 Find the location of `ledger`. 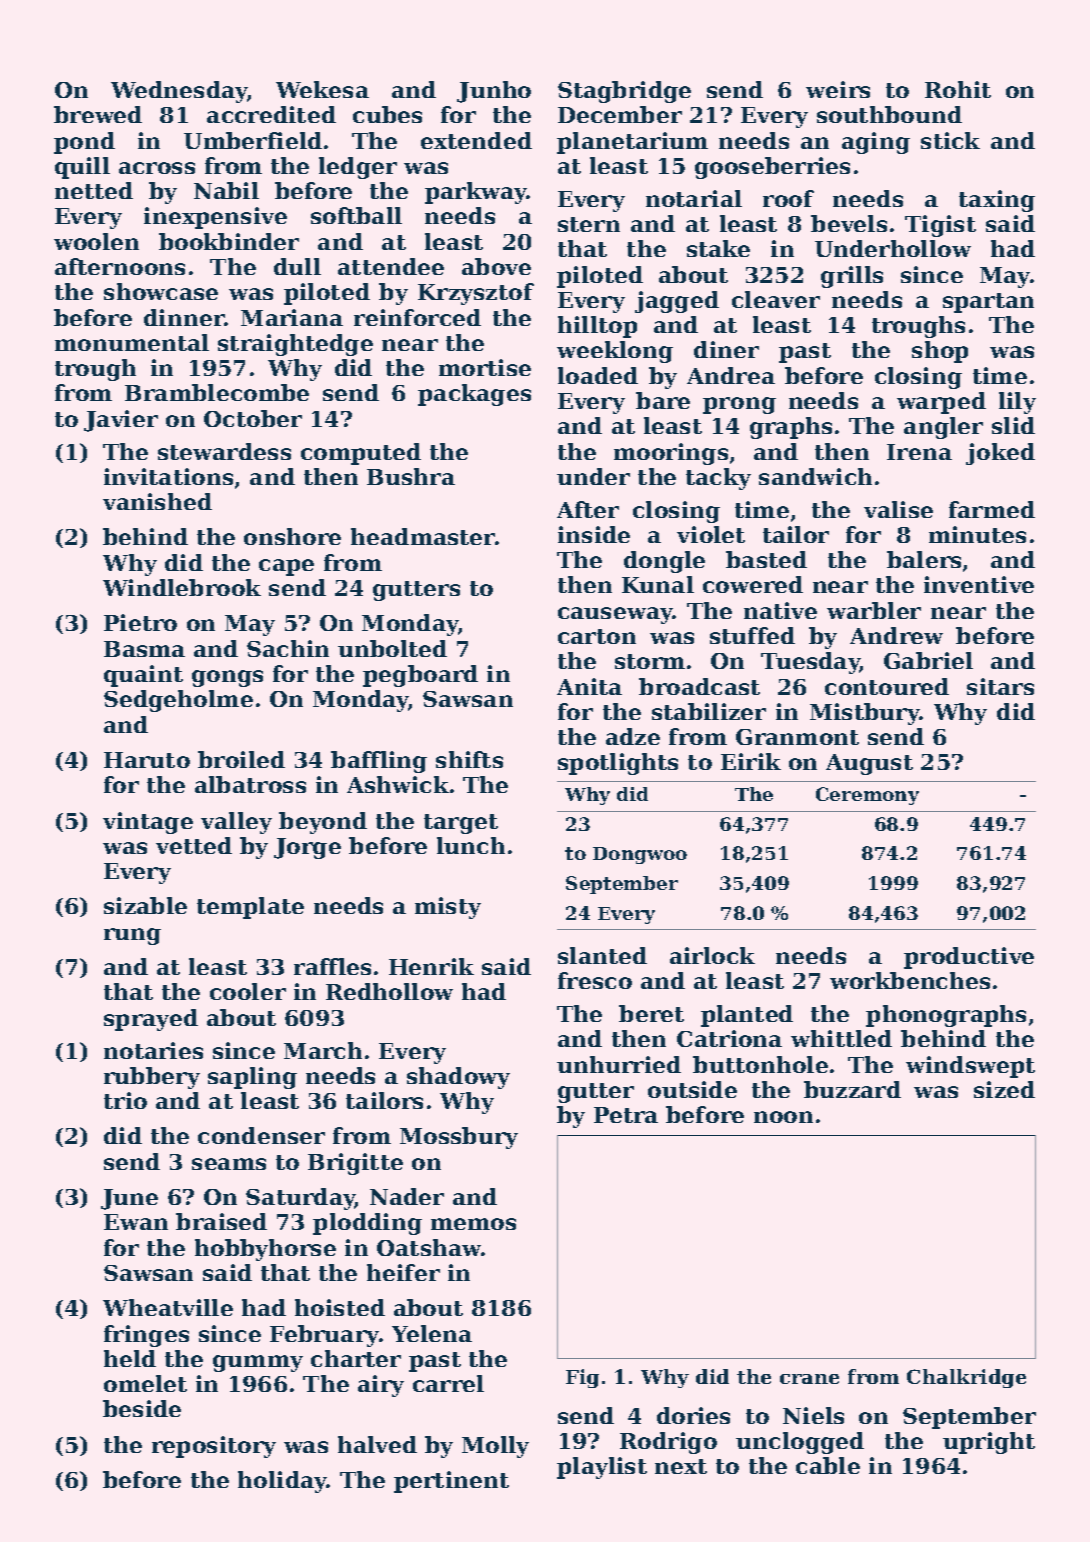

ledger is located at coordinates (358, 168).
